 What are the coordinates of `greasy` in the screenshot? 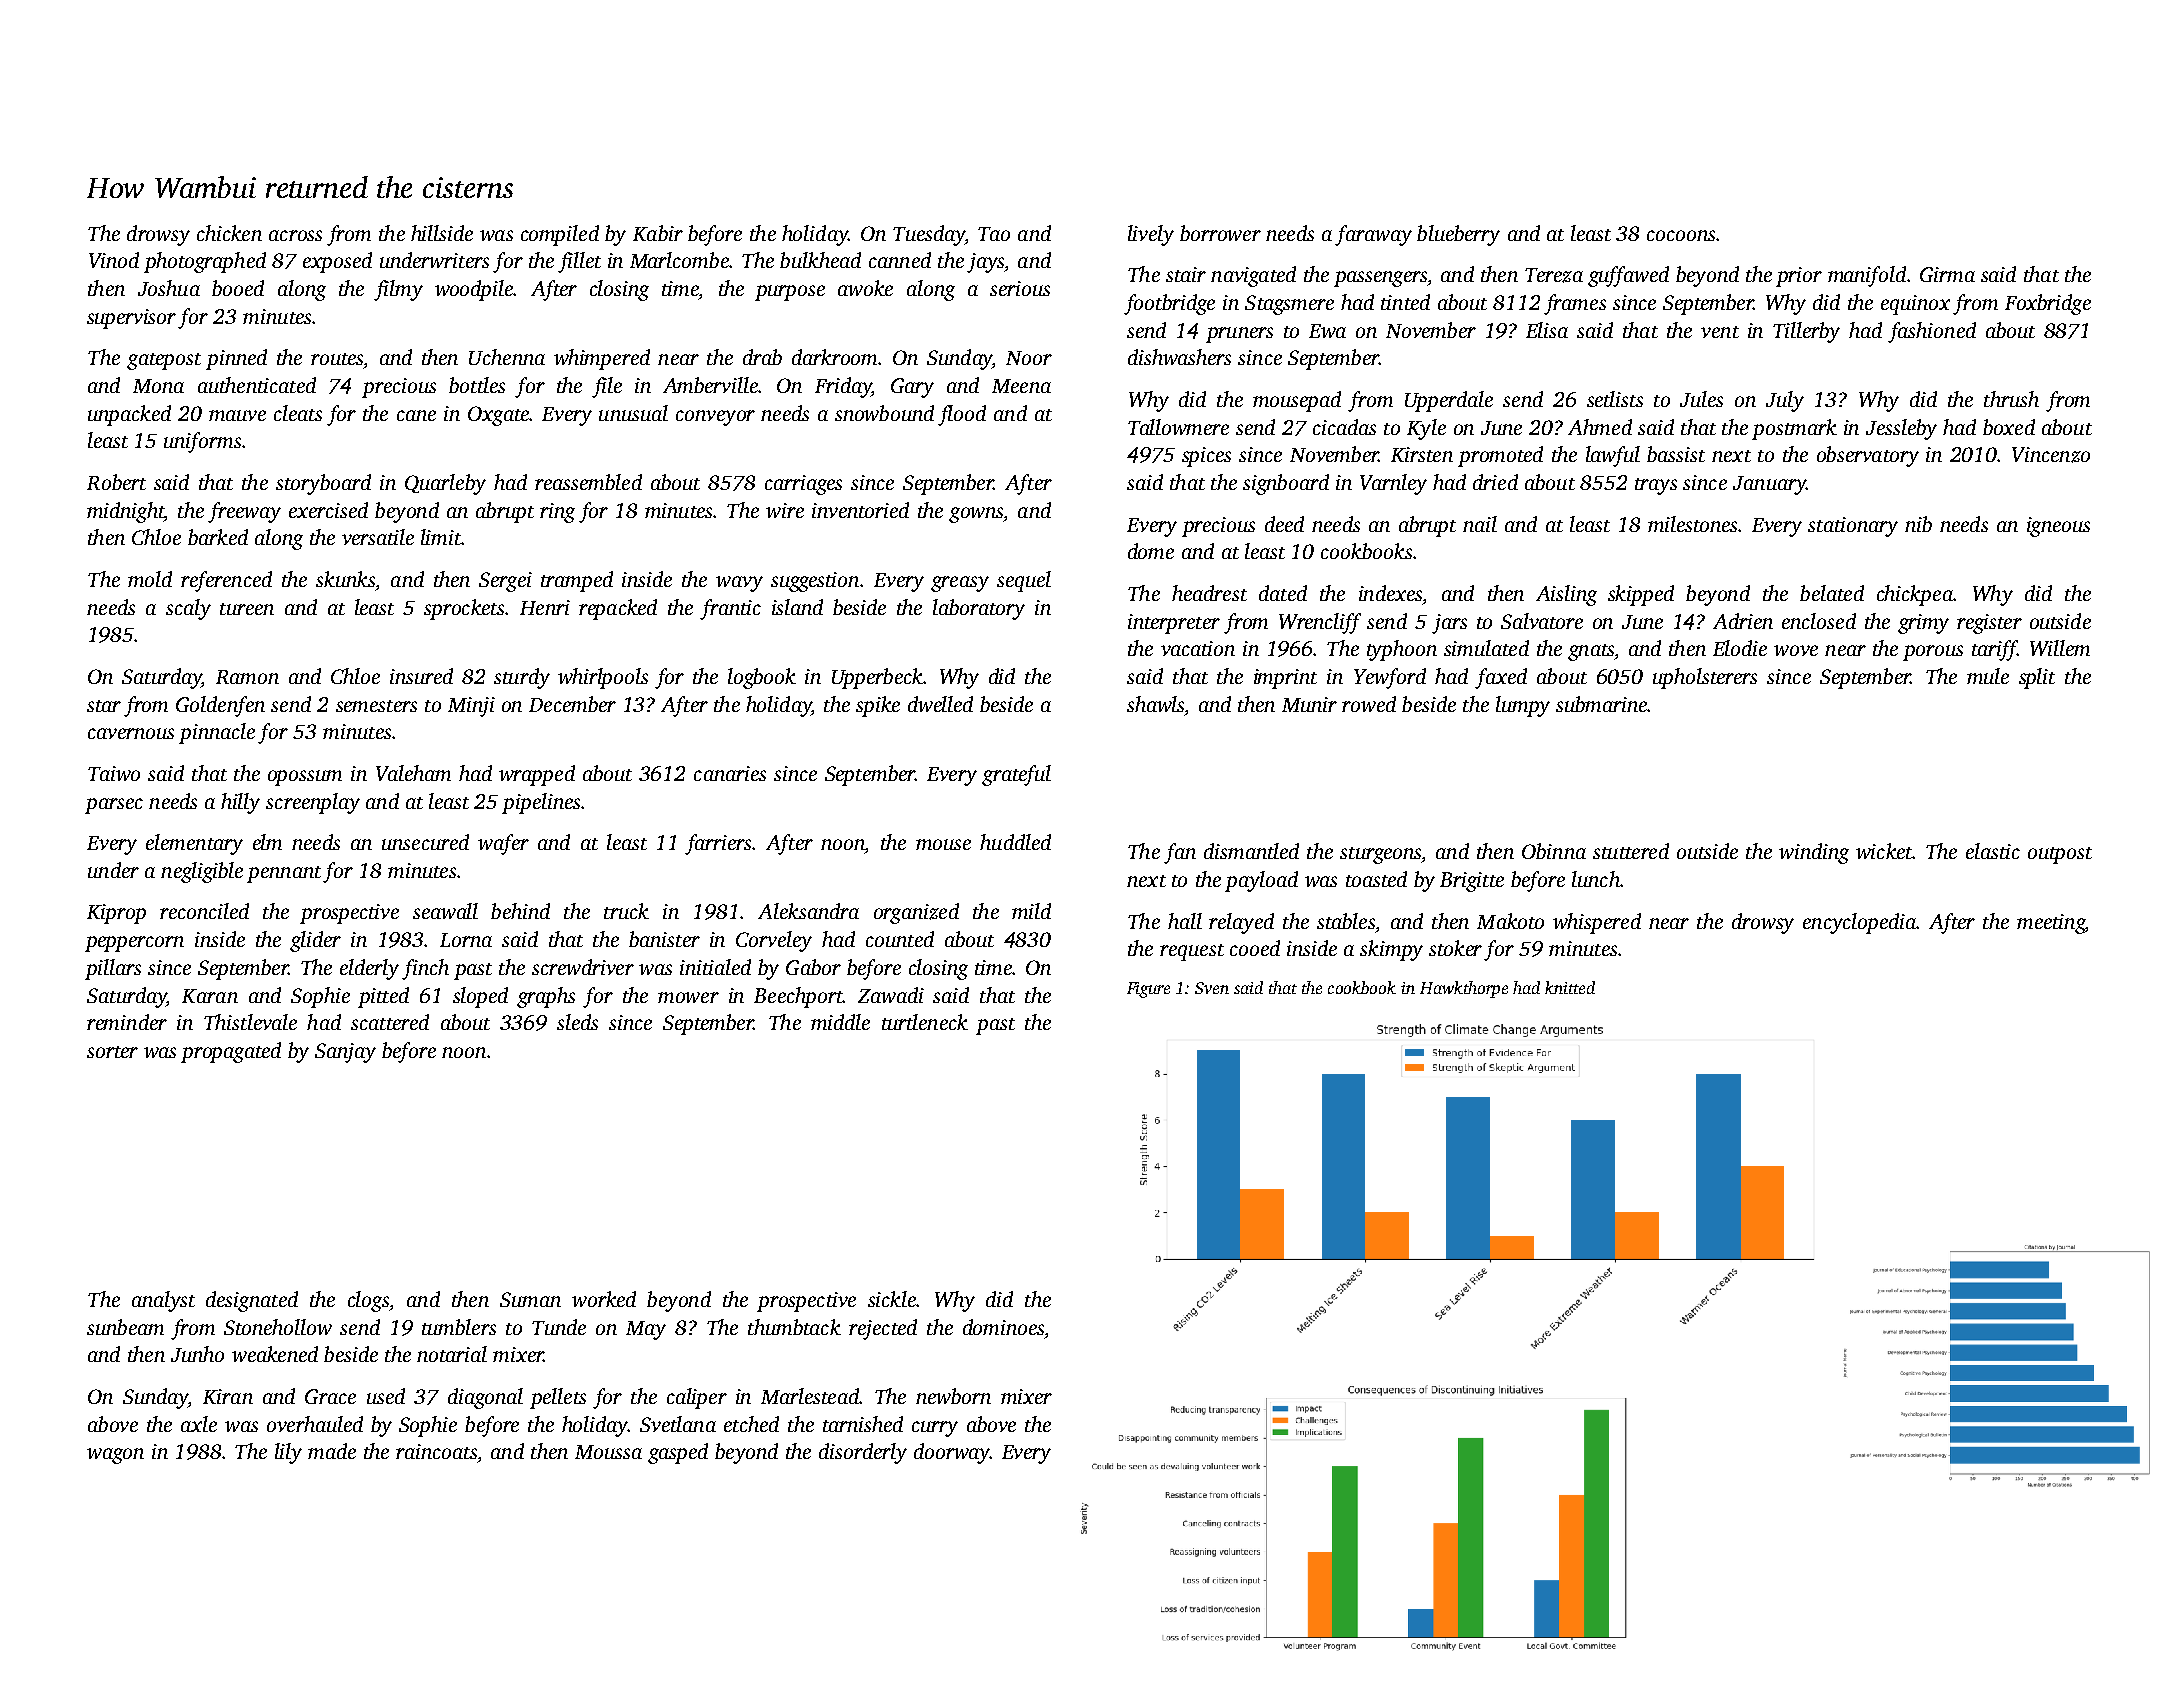 It's located at (960, 584).
